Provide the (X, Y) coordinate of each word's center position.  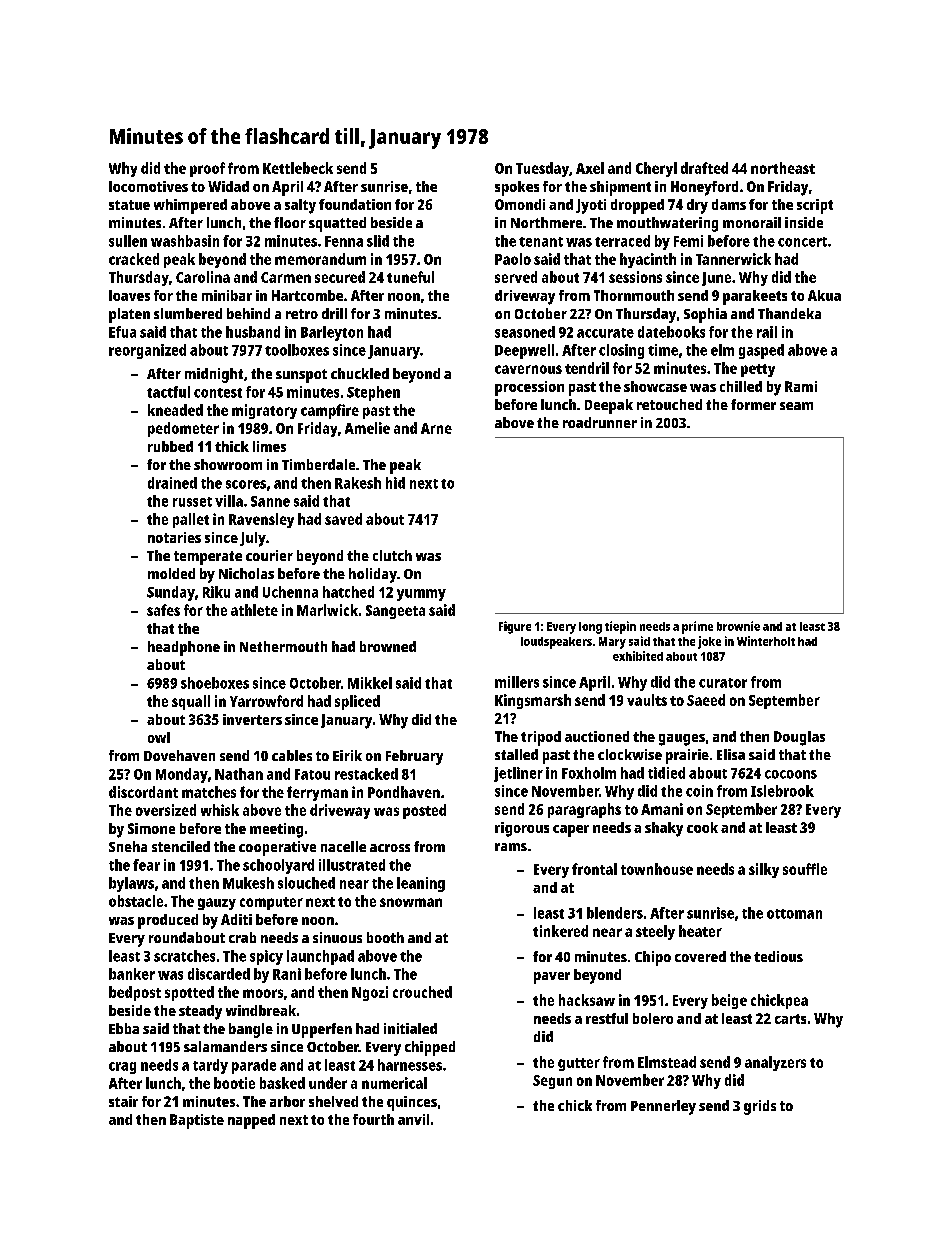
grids (760, 1107)
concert (802, 242)
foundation (355, 204)
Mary (612, 643)
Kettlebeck (298, 168)
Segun (552, 1082)
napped (251, 1121)
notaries (174, 537)
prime (697, 627)
